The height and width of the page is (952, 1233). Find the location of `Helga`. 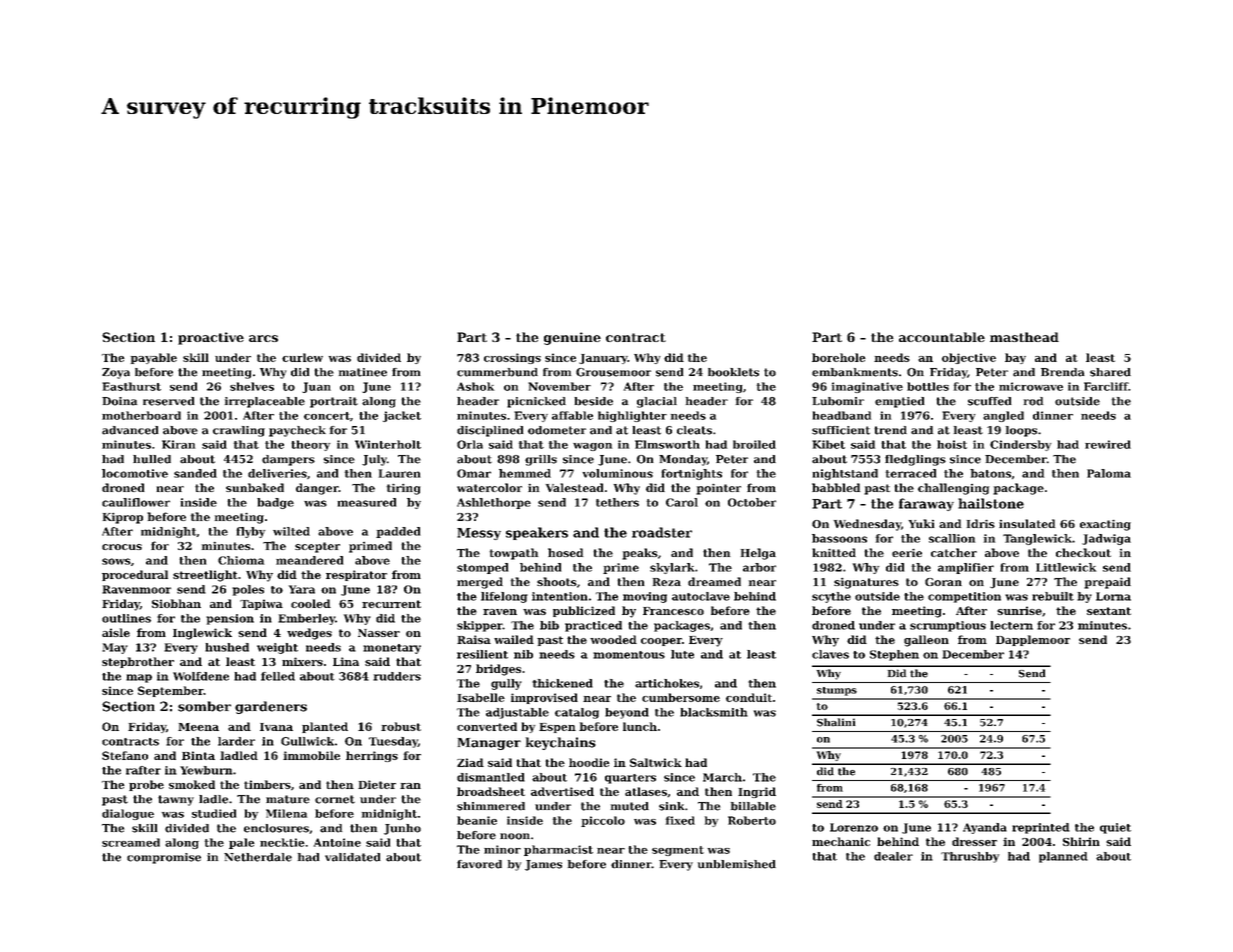

Helga is located at coordinates (758, 554).
